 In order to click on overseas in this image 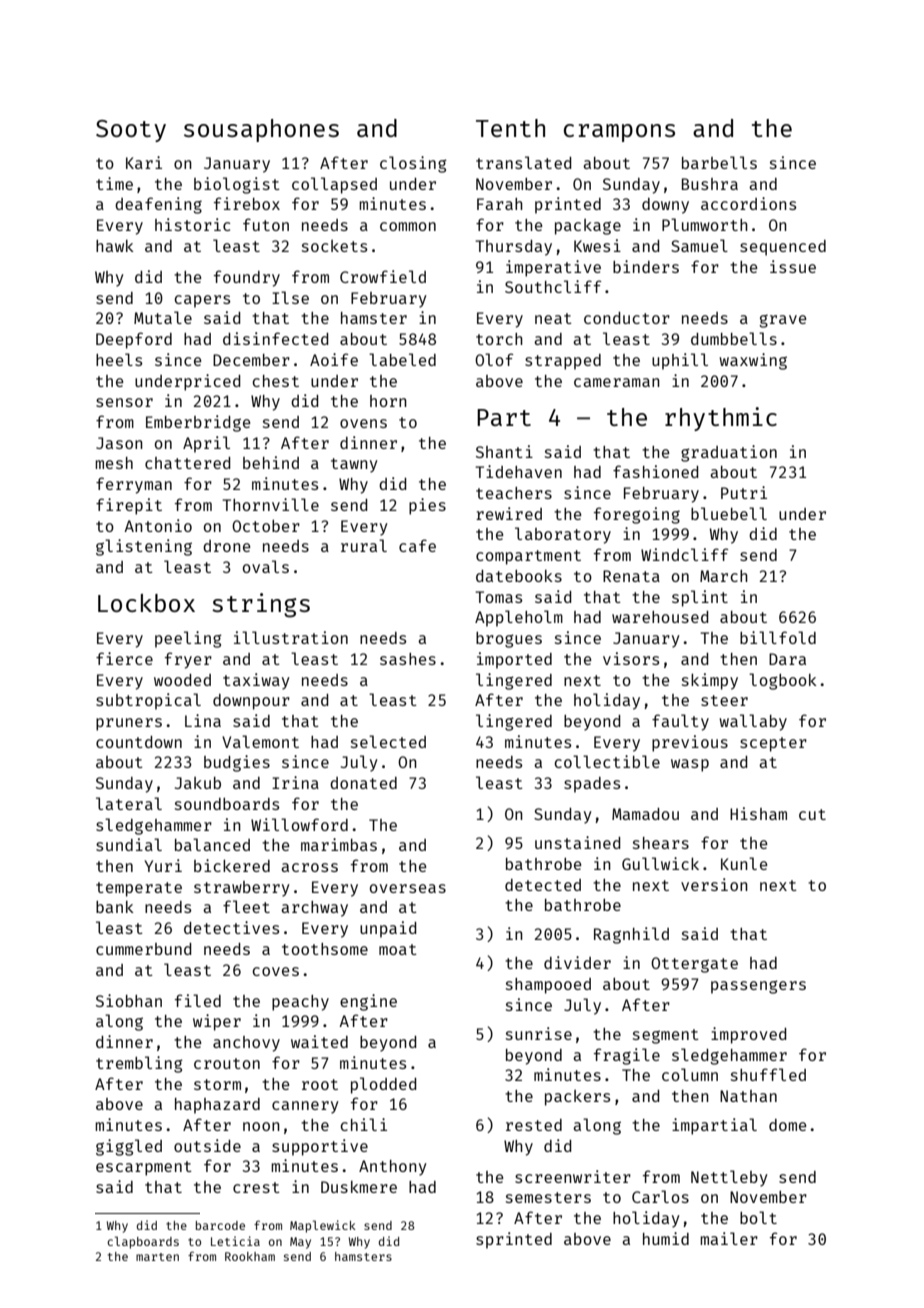, I will do `click(408, 888)`.
